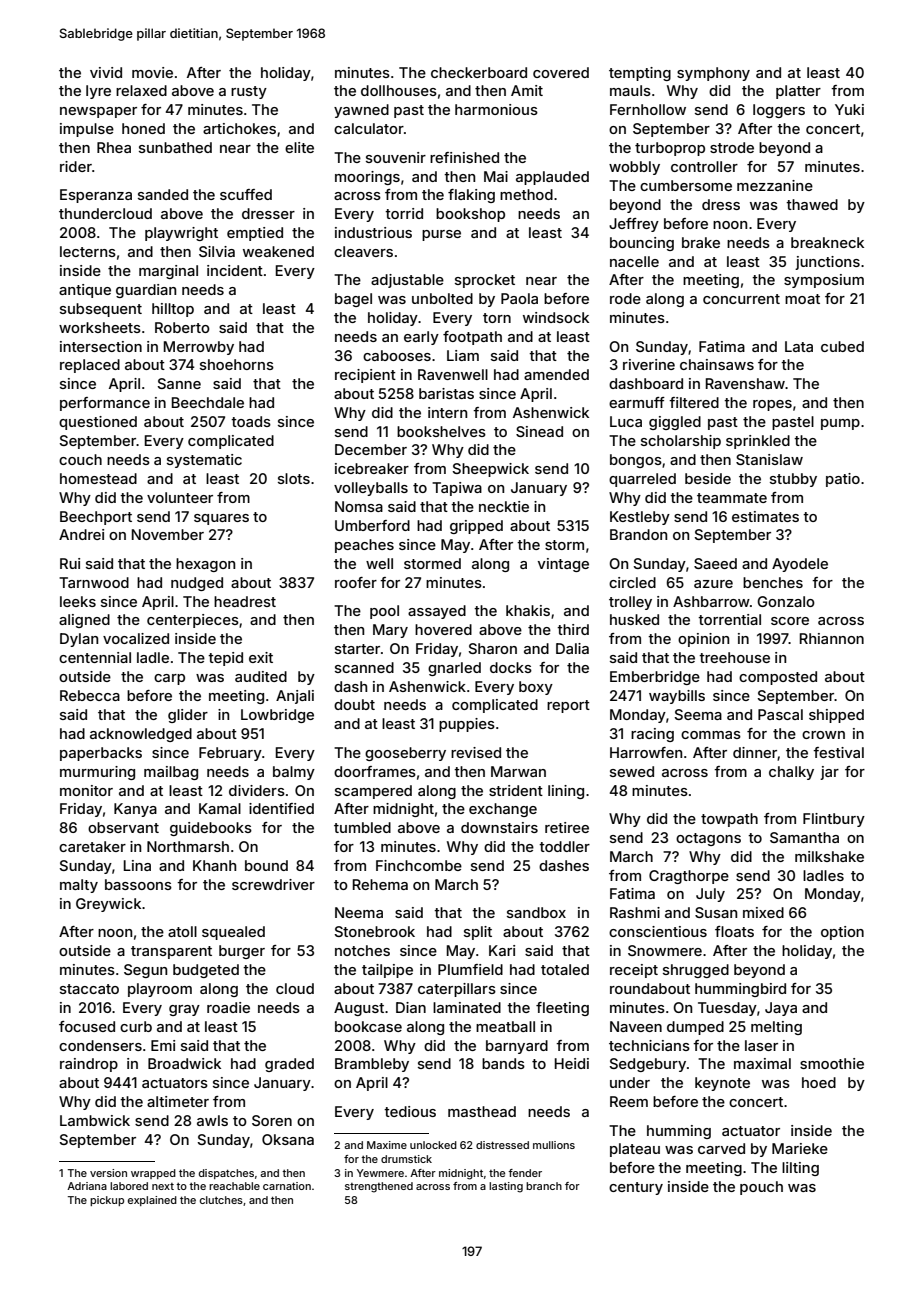  Describe the element at coordinates (228, 1007) in the page. I see `roadie` at that location.
